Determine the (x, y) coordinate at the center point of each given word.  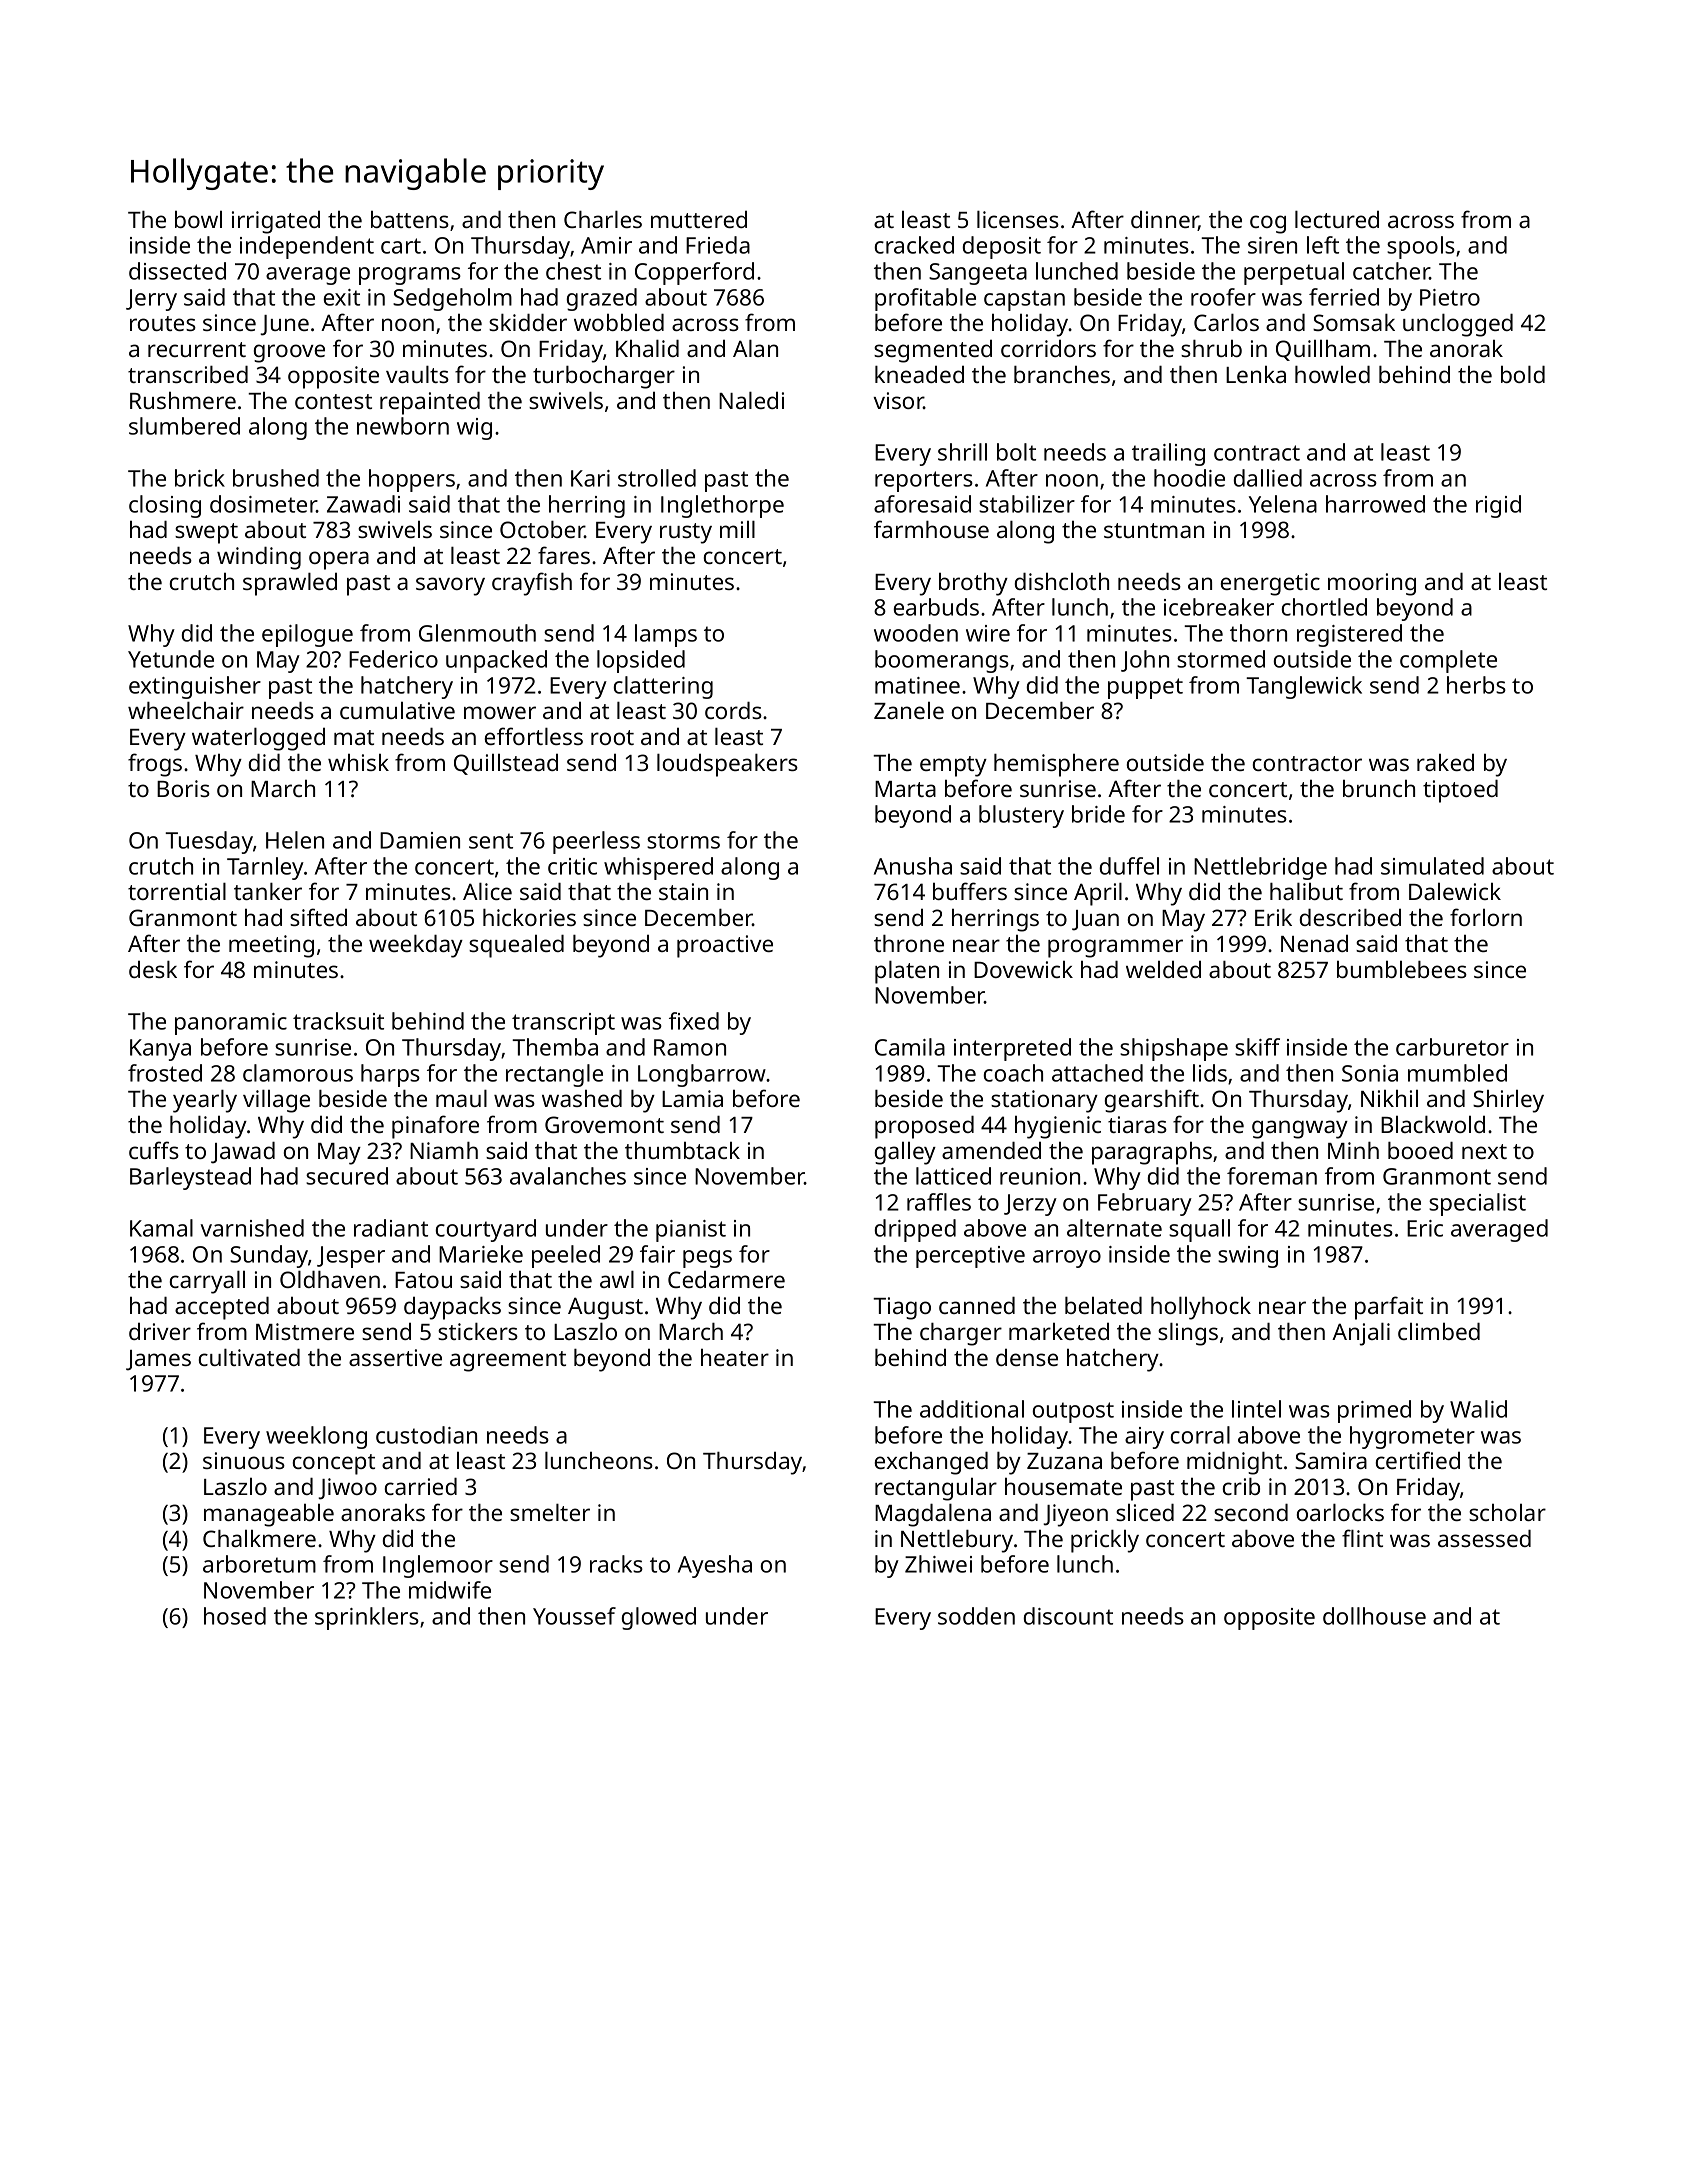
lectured (1337, 219)
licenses (1018, 219)
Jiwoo (347, 1489)
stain (683, 891)
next (1484, 1151)
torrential (177, 891)
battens (410, 219)
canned (977, 1305)
